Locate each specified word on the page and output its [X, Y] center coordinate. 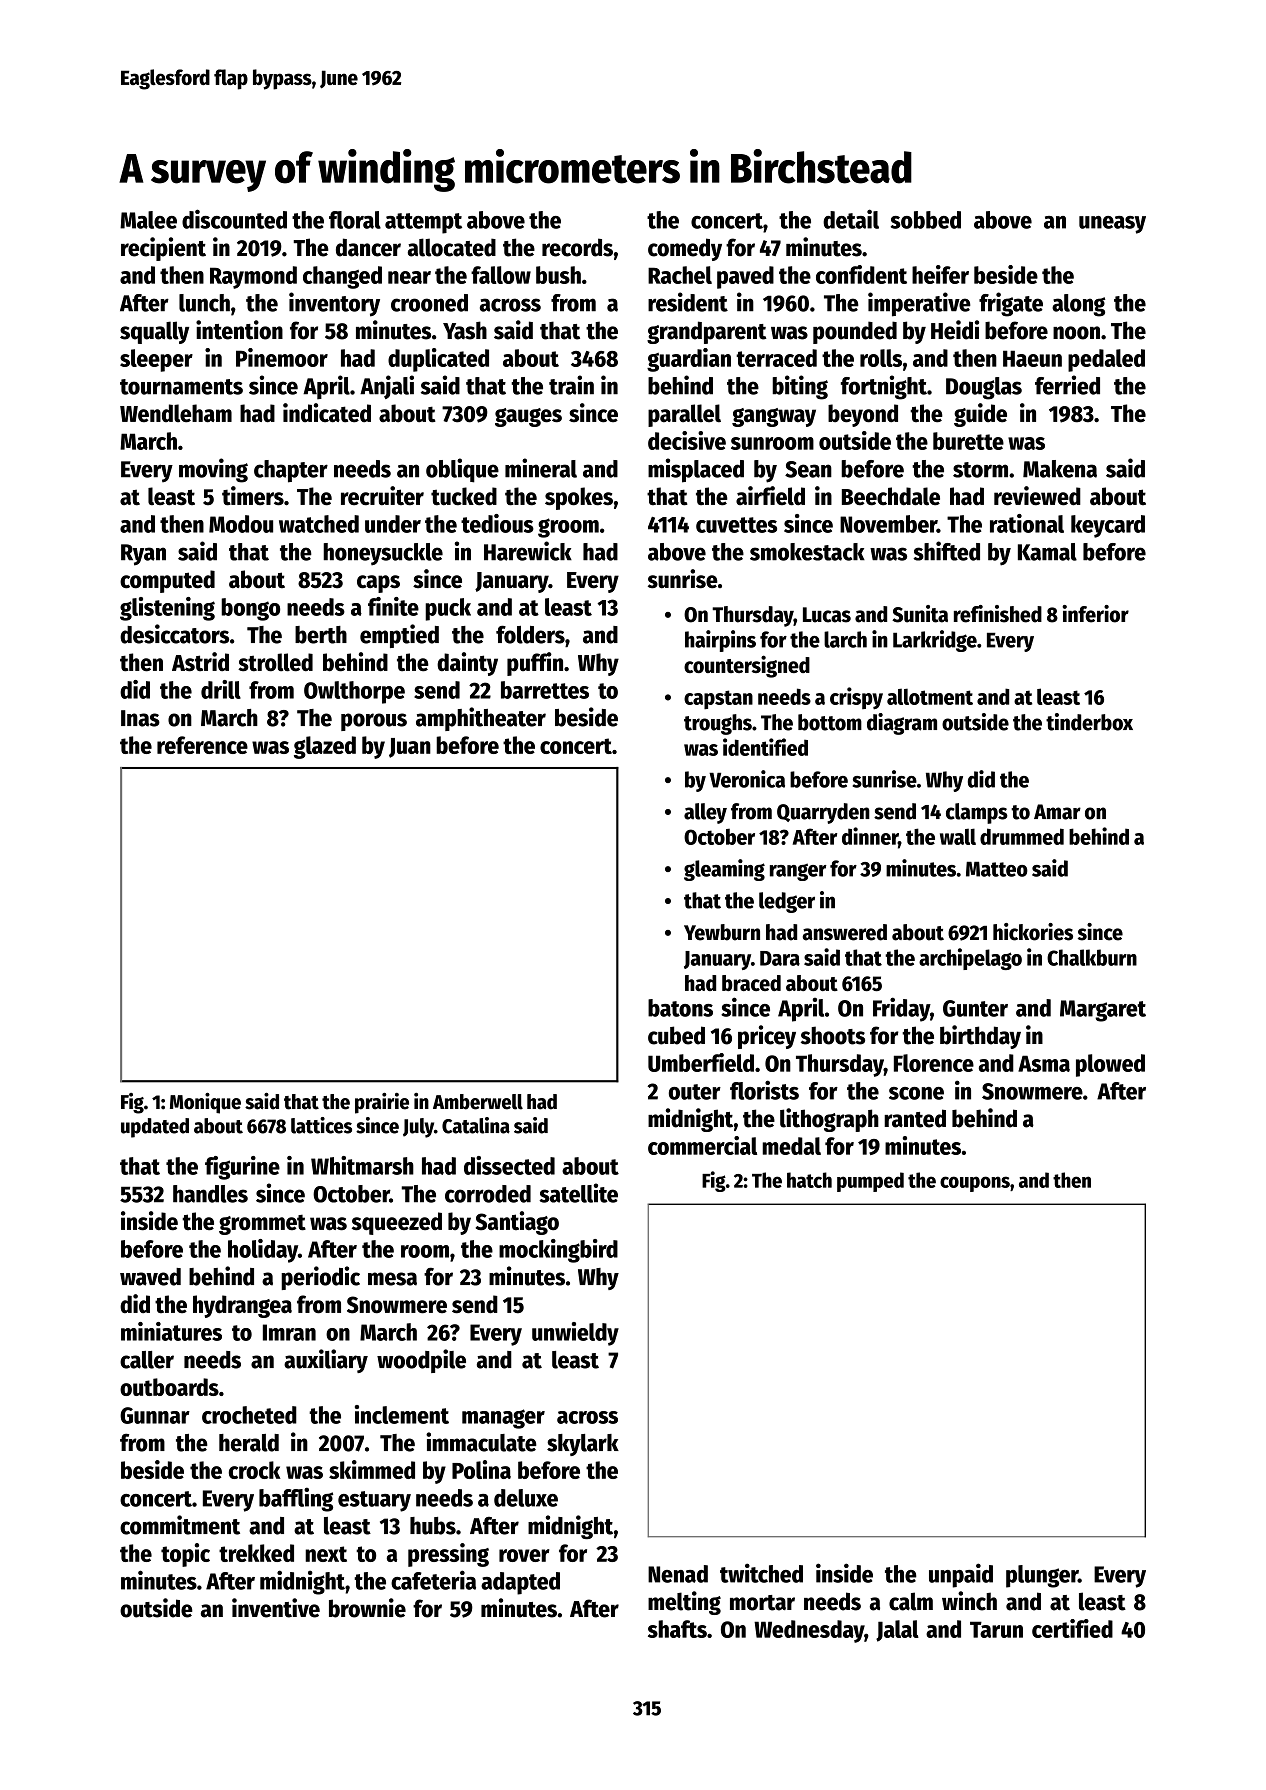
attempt [423, 223]
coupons [975, 1184]
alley [705, 813]
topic [185, 1555]
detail [851, 219]
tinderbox [1089, 722]
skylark [583, 1445]
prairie [382, 1103]
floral [355, 220]
